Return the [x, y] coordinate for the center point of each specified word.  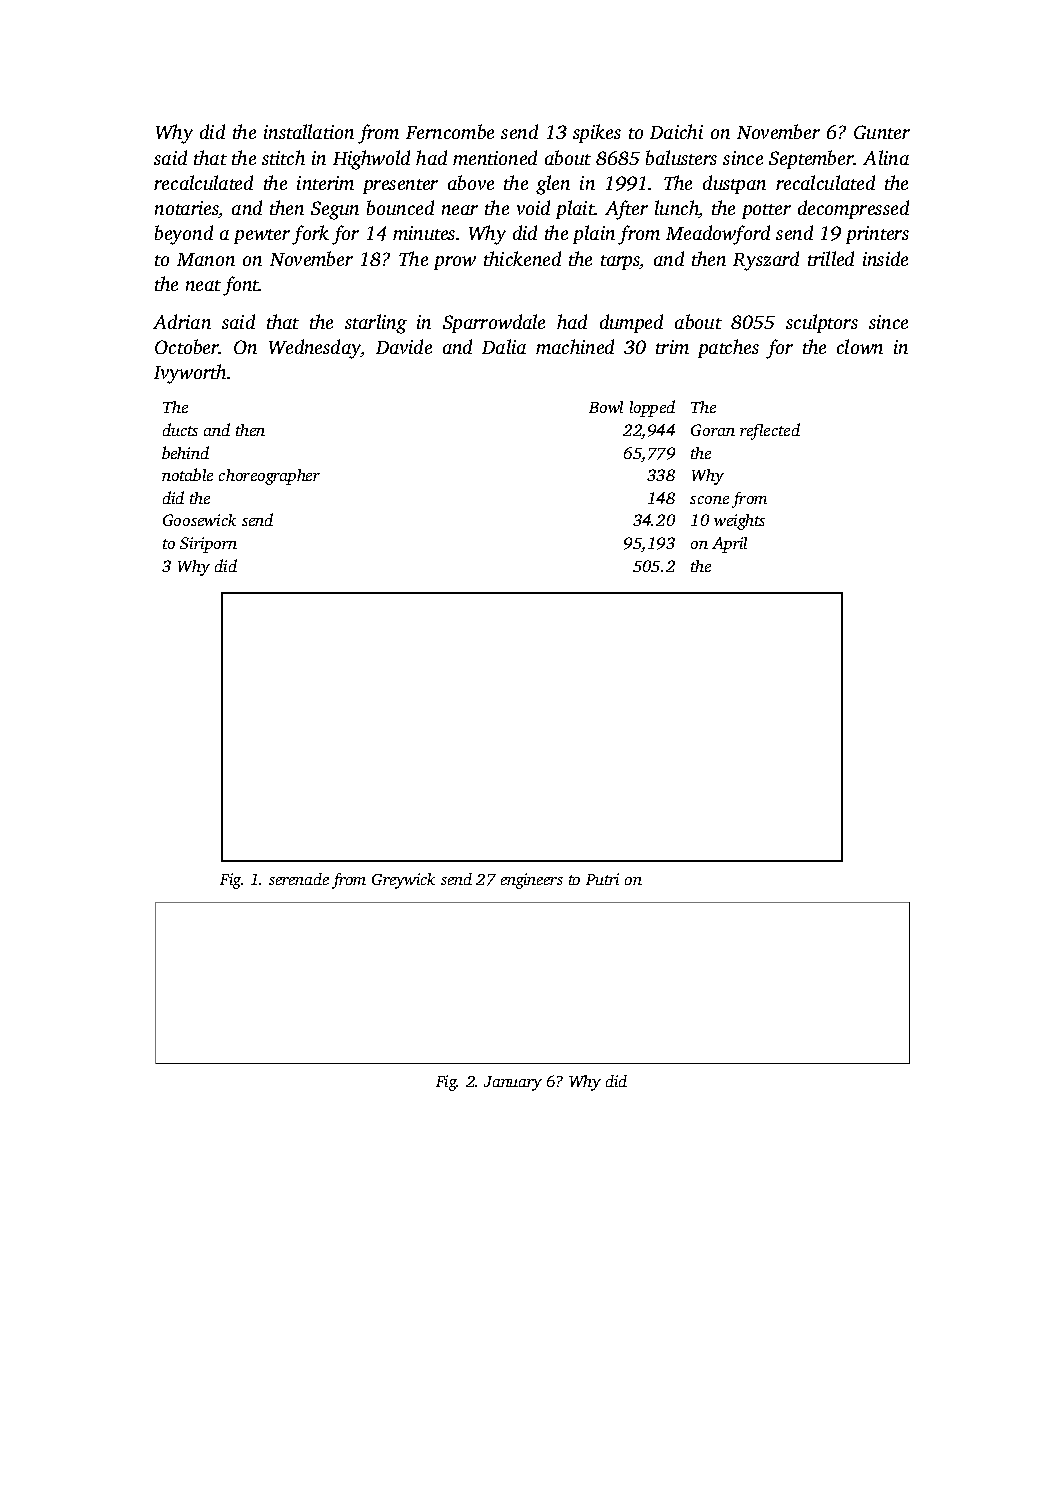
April [729, 545]
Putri [602, 879]
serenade [299, 879]
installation [309, 131]
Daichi [676, 131]
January [513, 1083]
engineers [532, 881]
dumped [631, 323]
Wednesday [315, 349]
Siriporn [208, 545]
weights [739, 522]
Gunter [882, 132]
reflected [770, 431]
